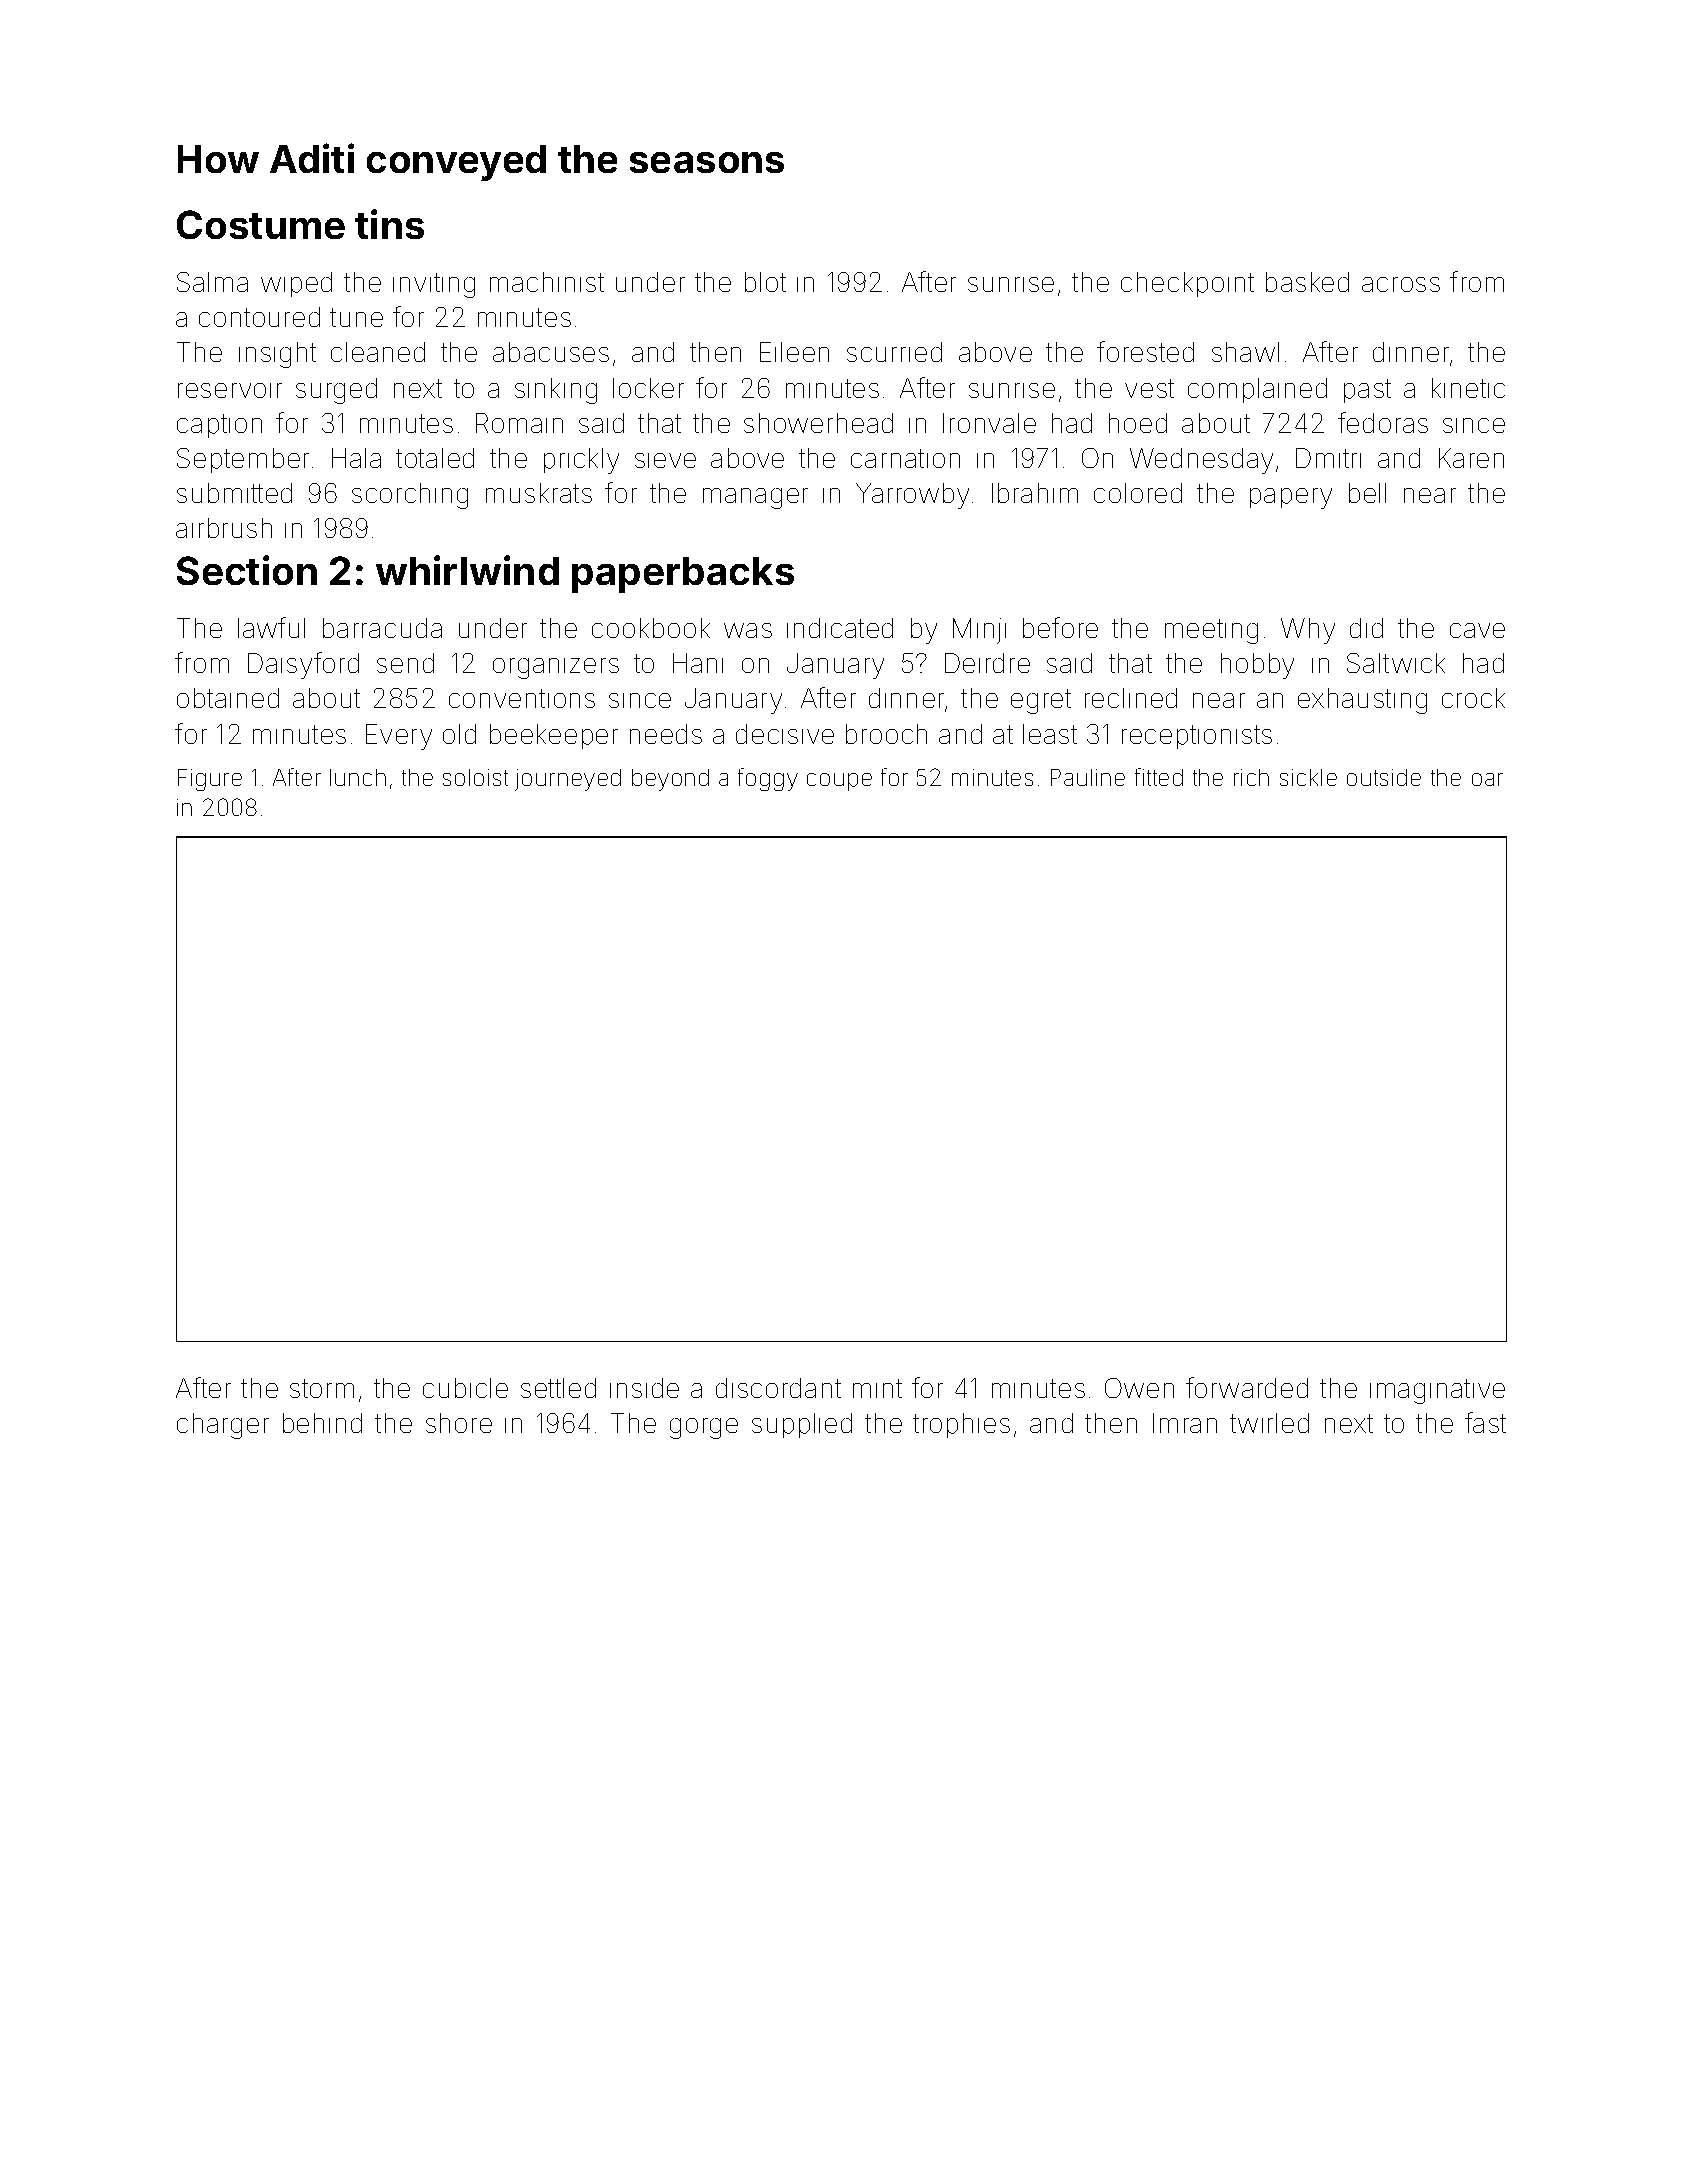 This screenshot has height=2178, width=1683. Describe the element at coordinates (1159, 777) in the screenshot. I see `fitted` at that location.
